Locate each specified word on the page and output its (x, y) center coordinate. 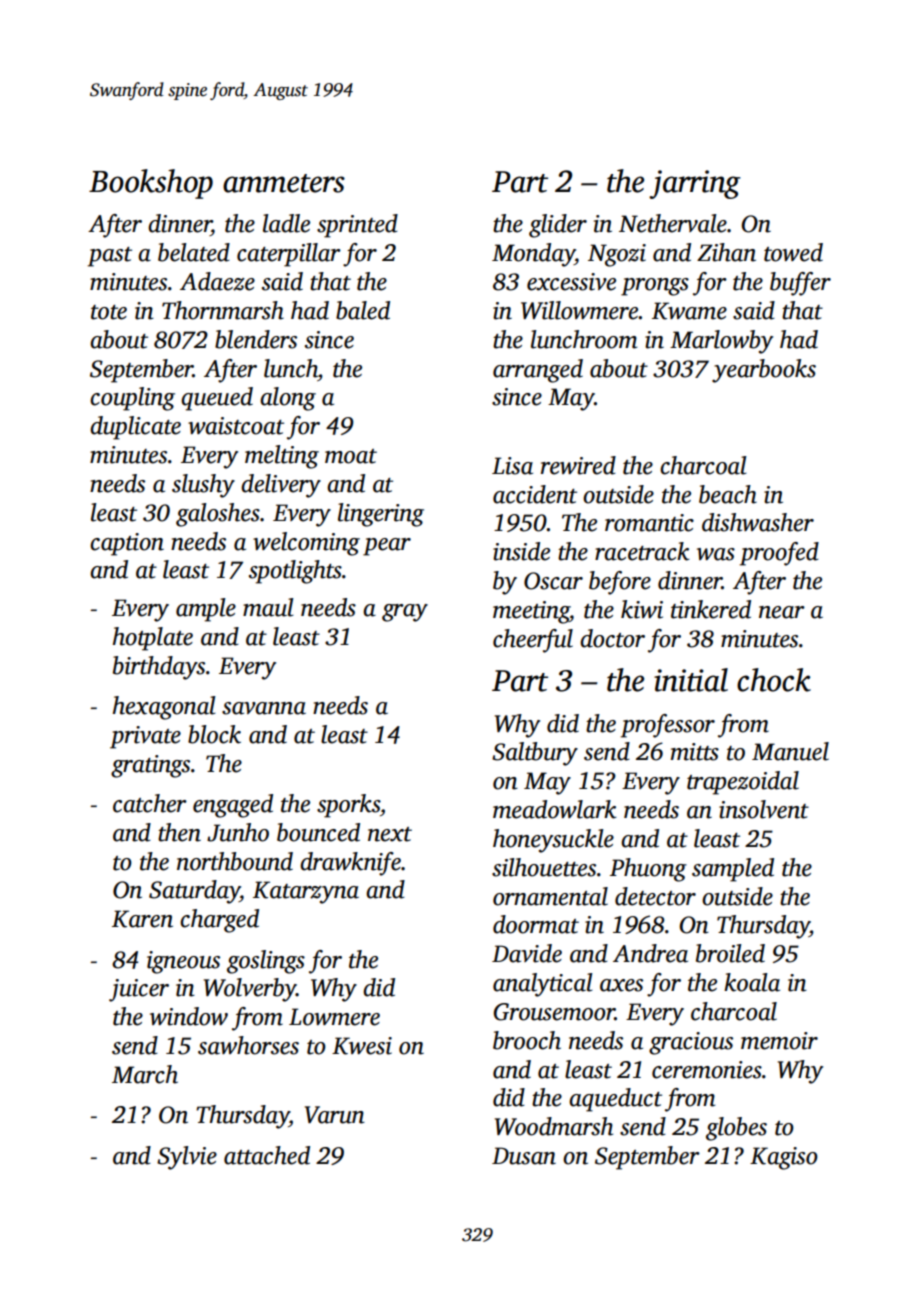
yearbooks (764, 371)
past (110, 257)
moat (351, 456)
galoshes (218, 515)
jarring (695, 184)
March (145, 1074)
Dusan (524, 1156)
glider (558, 226)
